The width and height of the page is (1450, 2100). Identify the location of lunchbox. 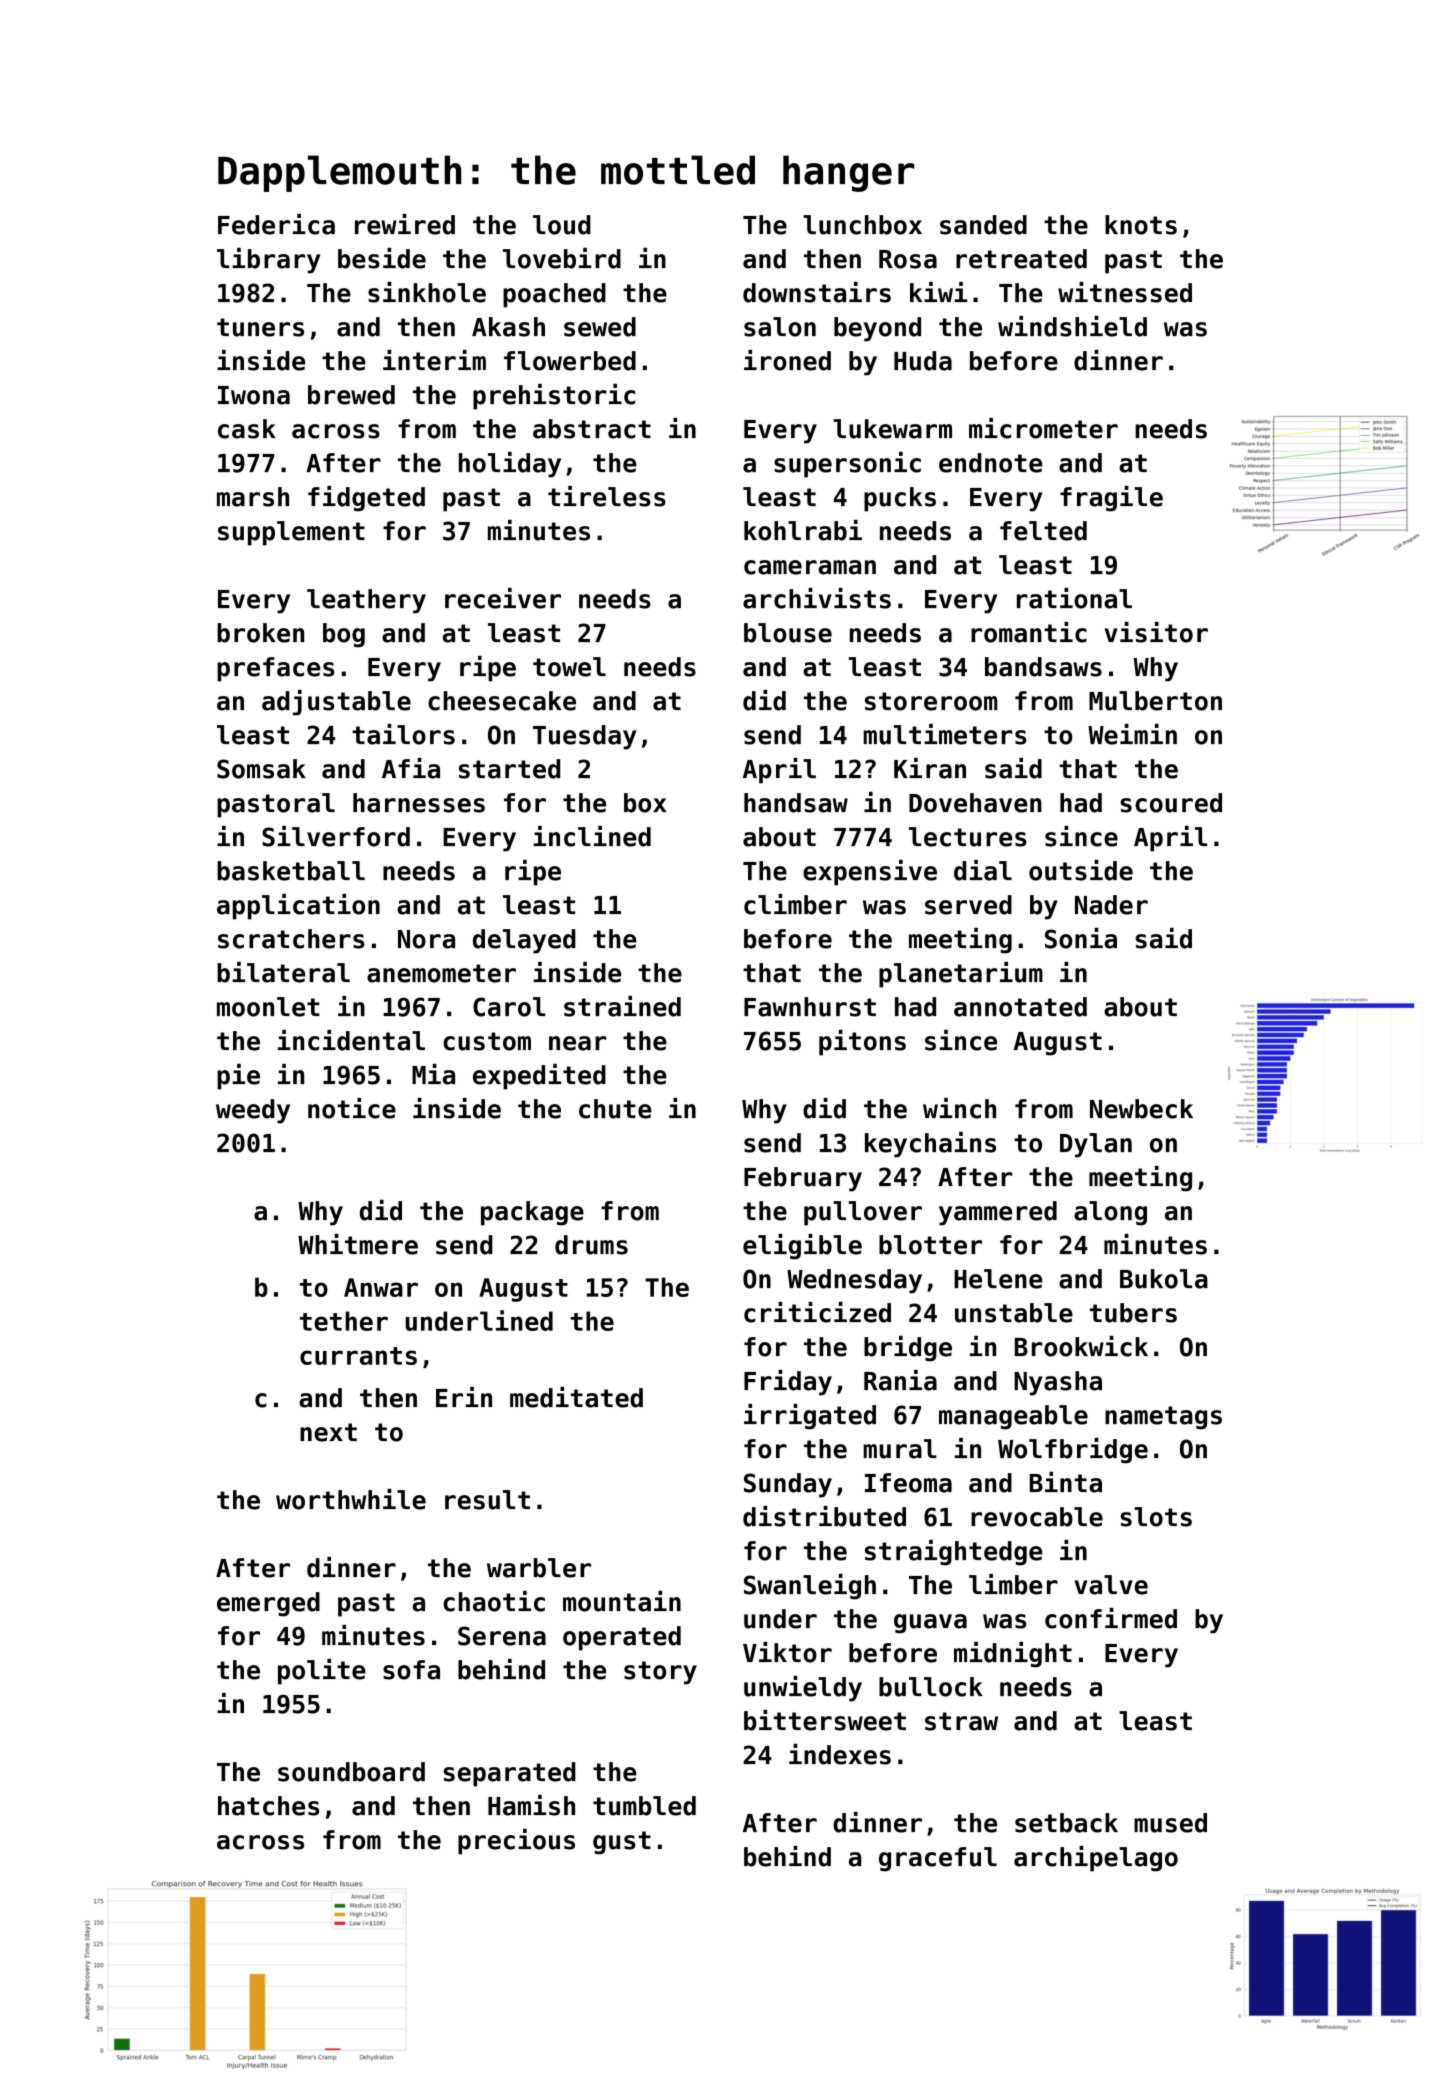
(862, 225).
